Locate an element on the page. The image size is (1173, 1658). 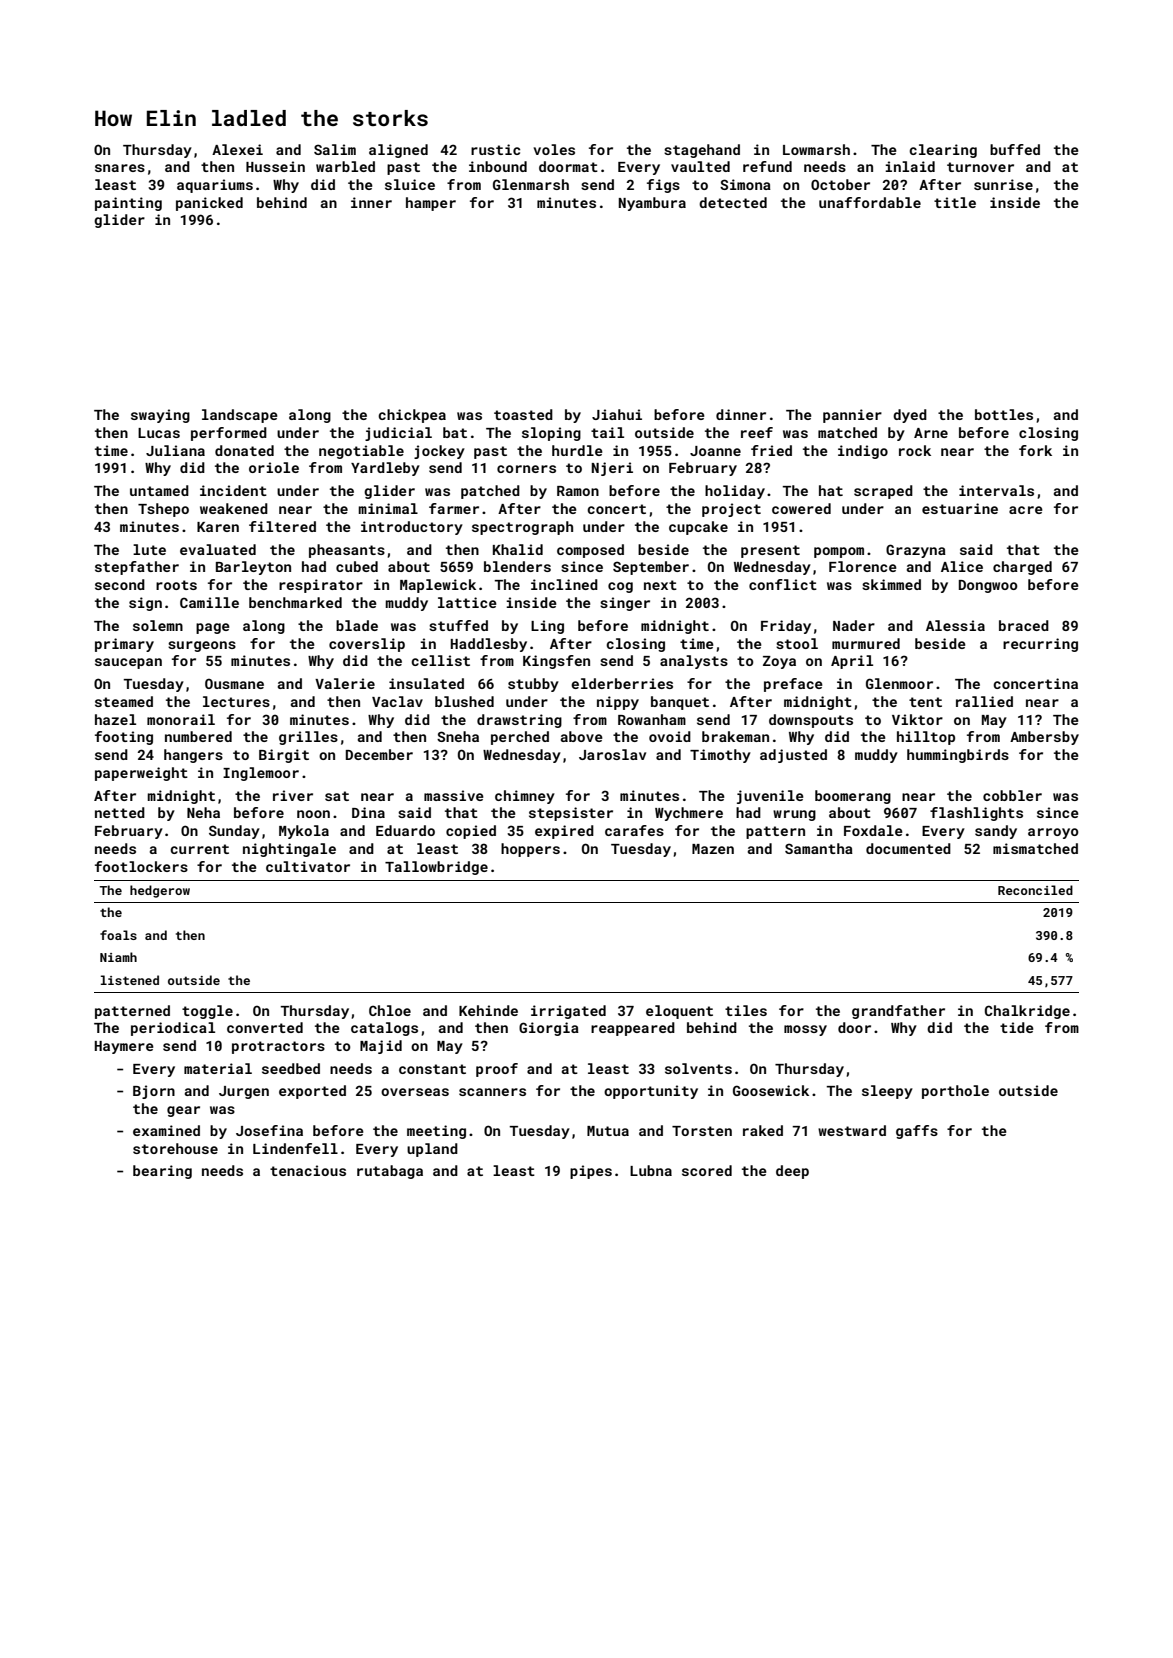
Kingsfen is located at coordinates (556, 662).
